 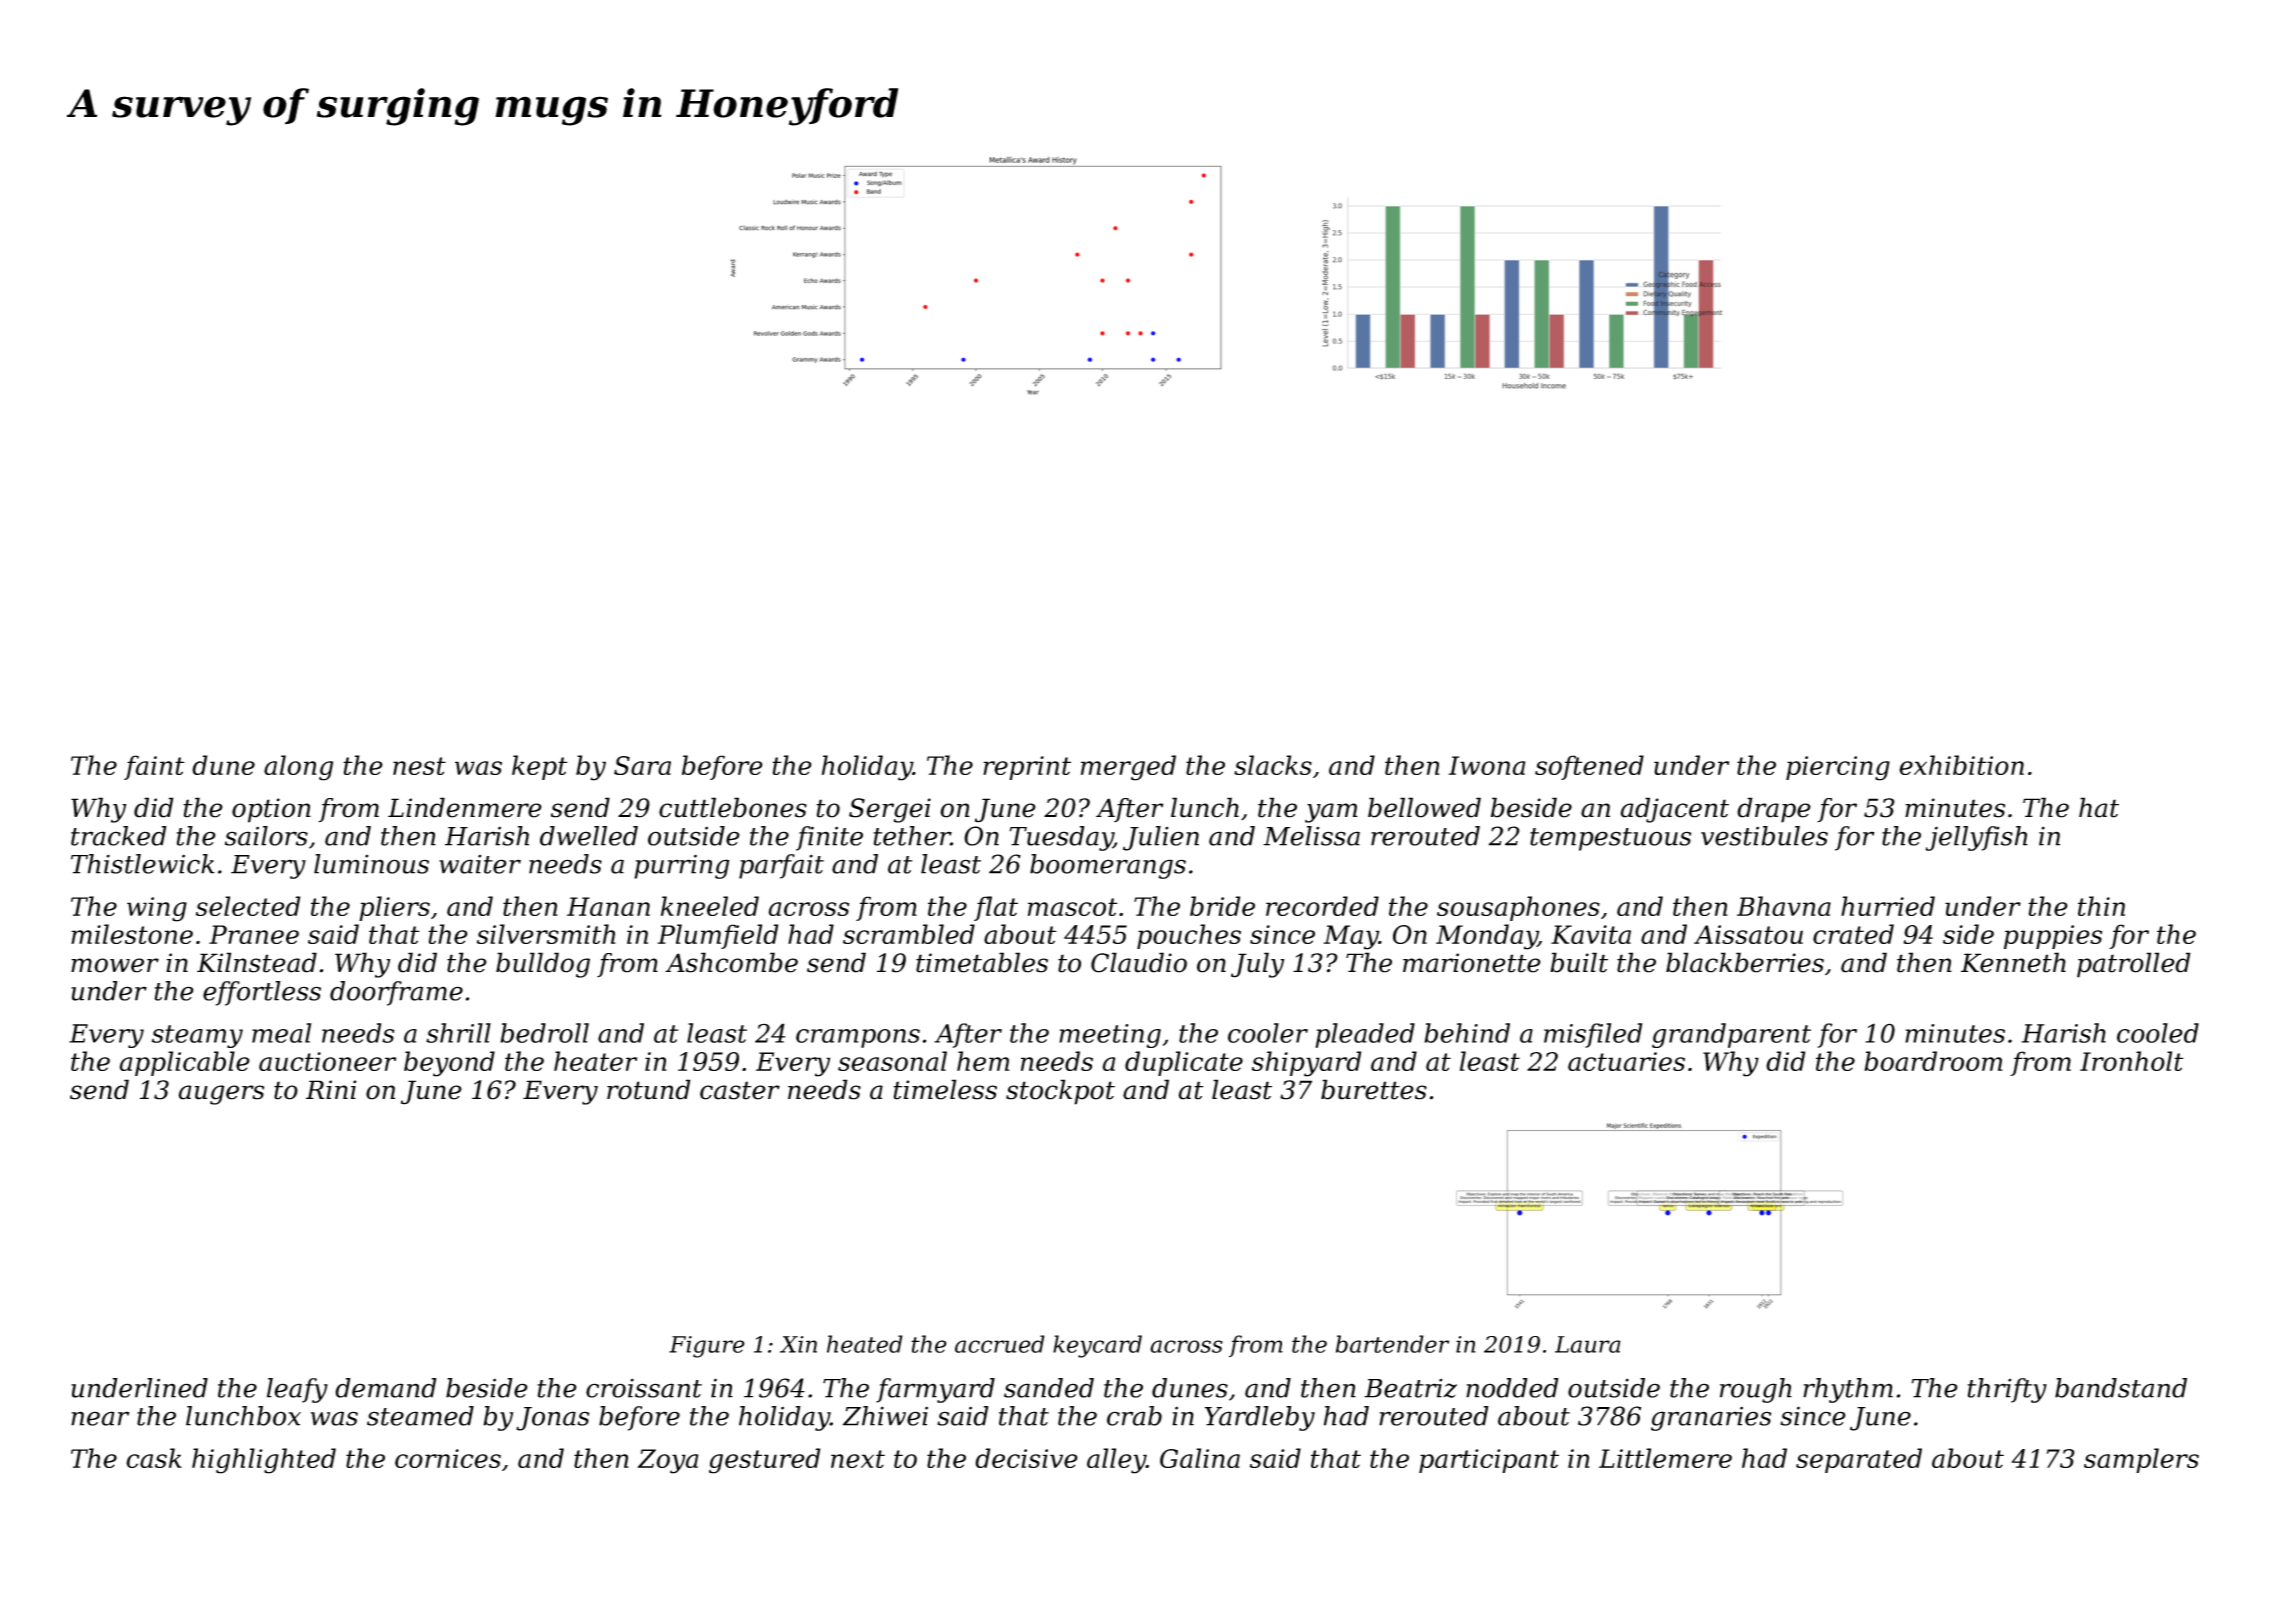 I want to click on adjacent, so click(x=1674, y=810).
